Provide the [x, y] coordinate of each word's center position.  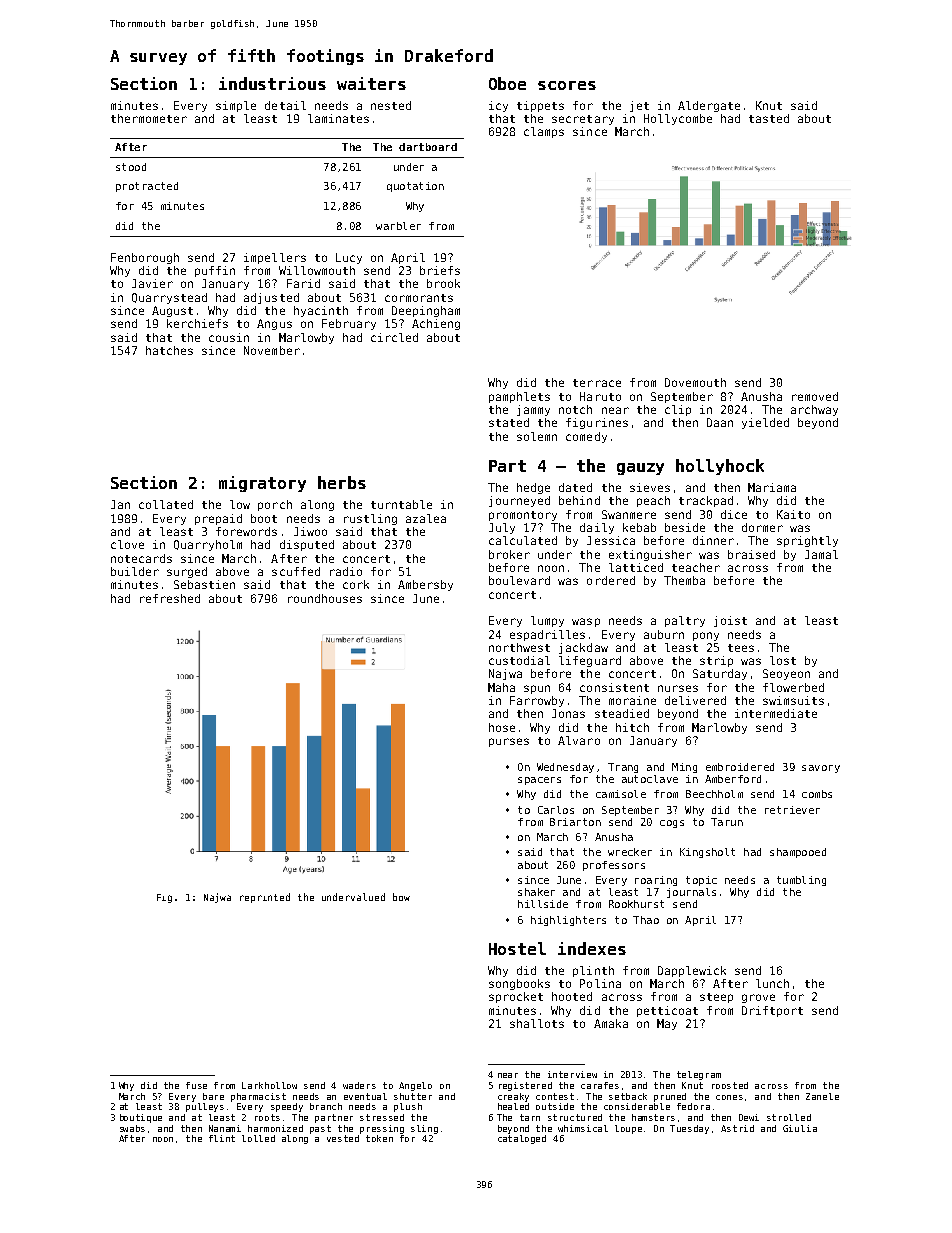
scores [567, 85]
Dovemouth [695, 382]
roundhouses [325, 598]
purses [509, 742]
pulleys [205, 1107]
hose [502, 727]
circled [394, 337]
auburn [664, 634]
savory [821, 769]
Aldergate [709, 106]
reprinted [265, 898]
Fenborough [145, 258]
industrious [272, 83]
